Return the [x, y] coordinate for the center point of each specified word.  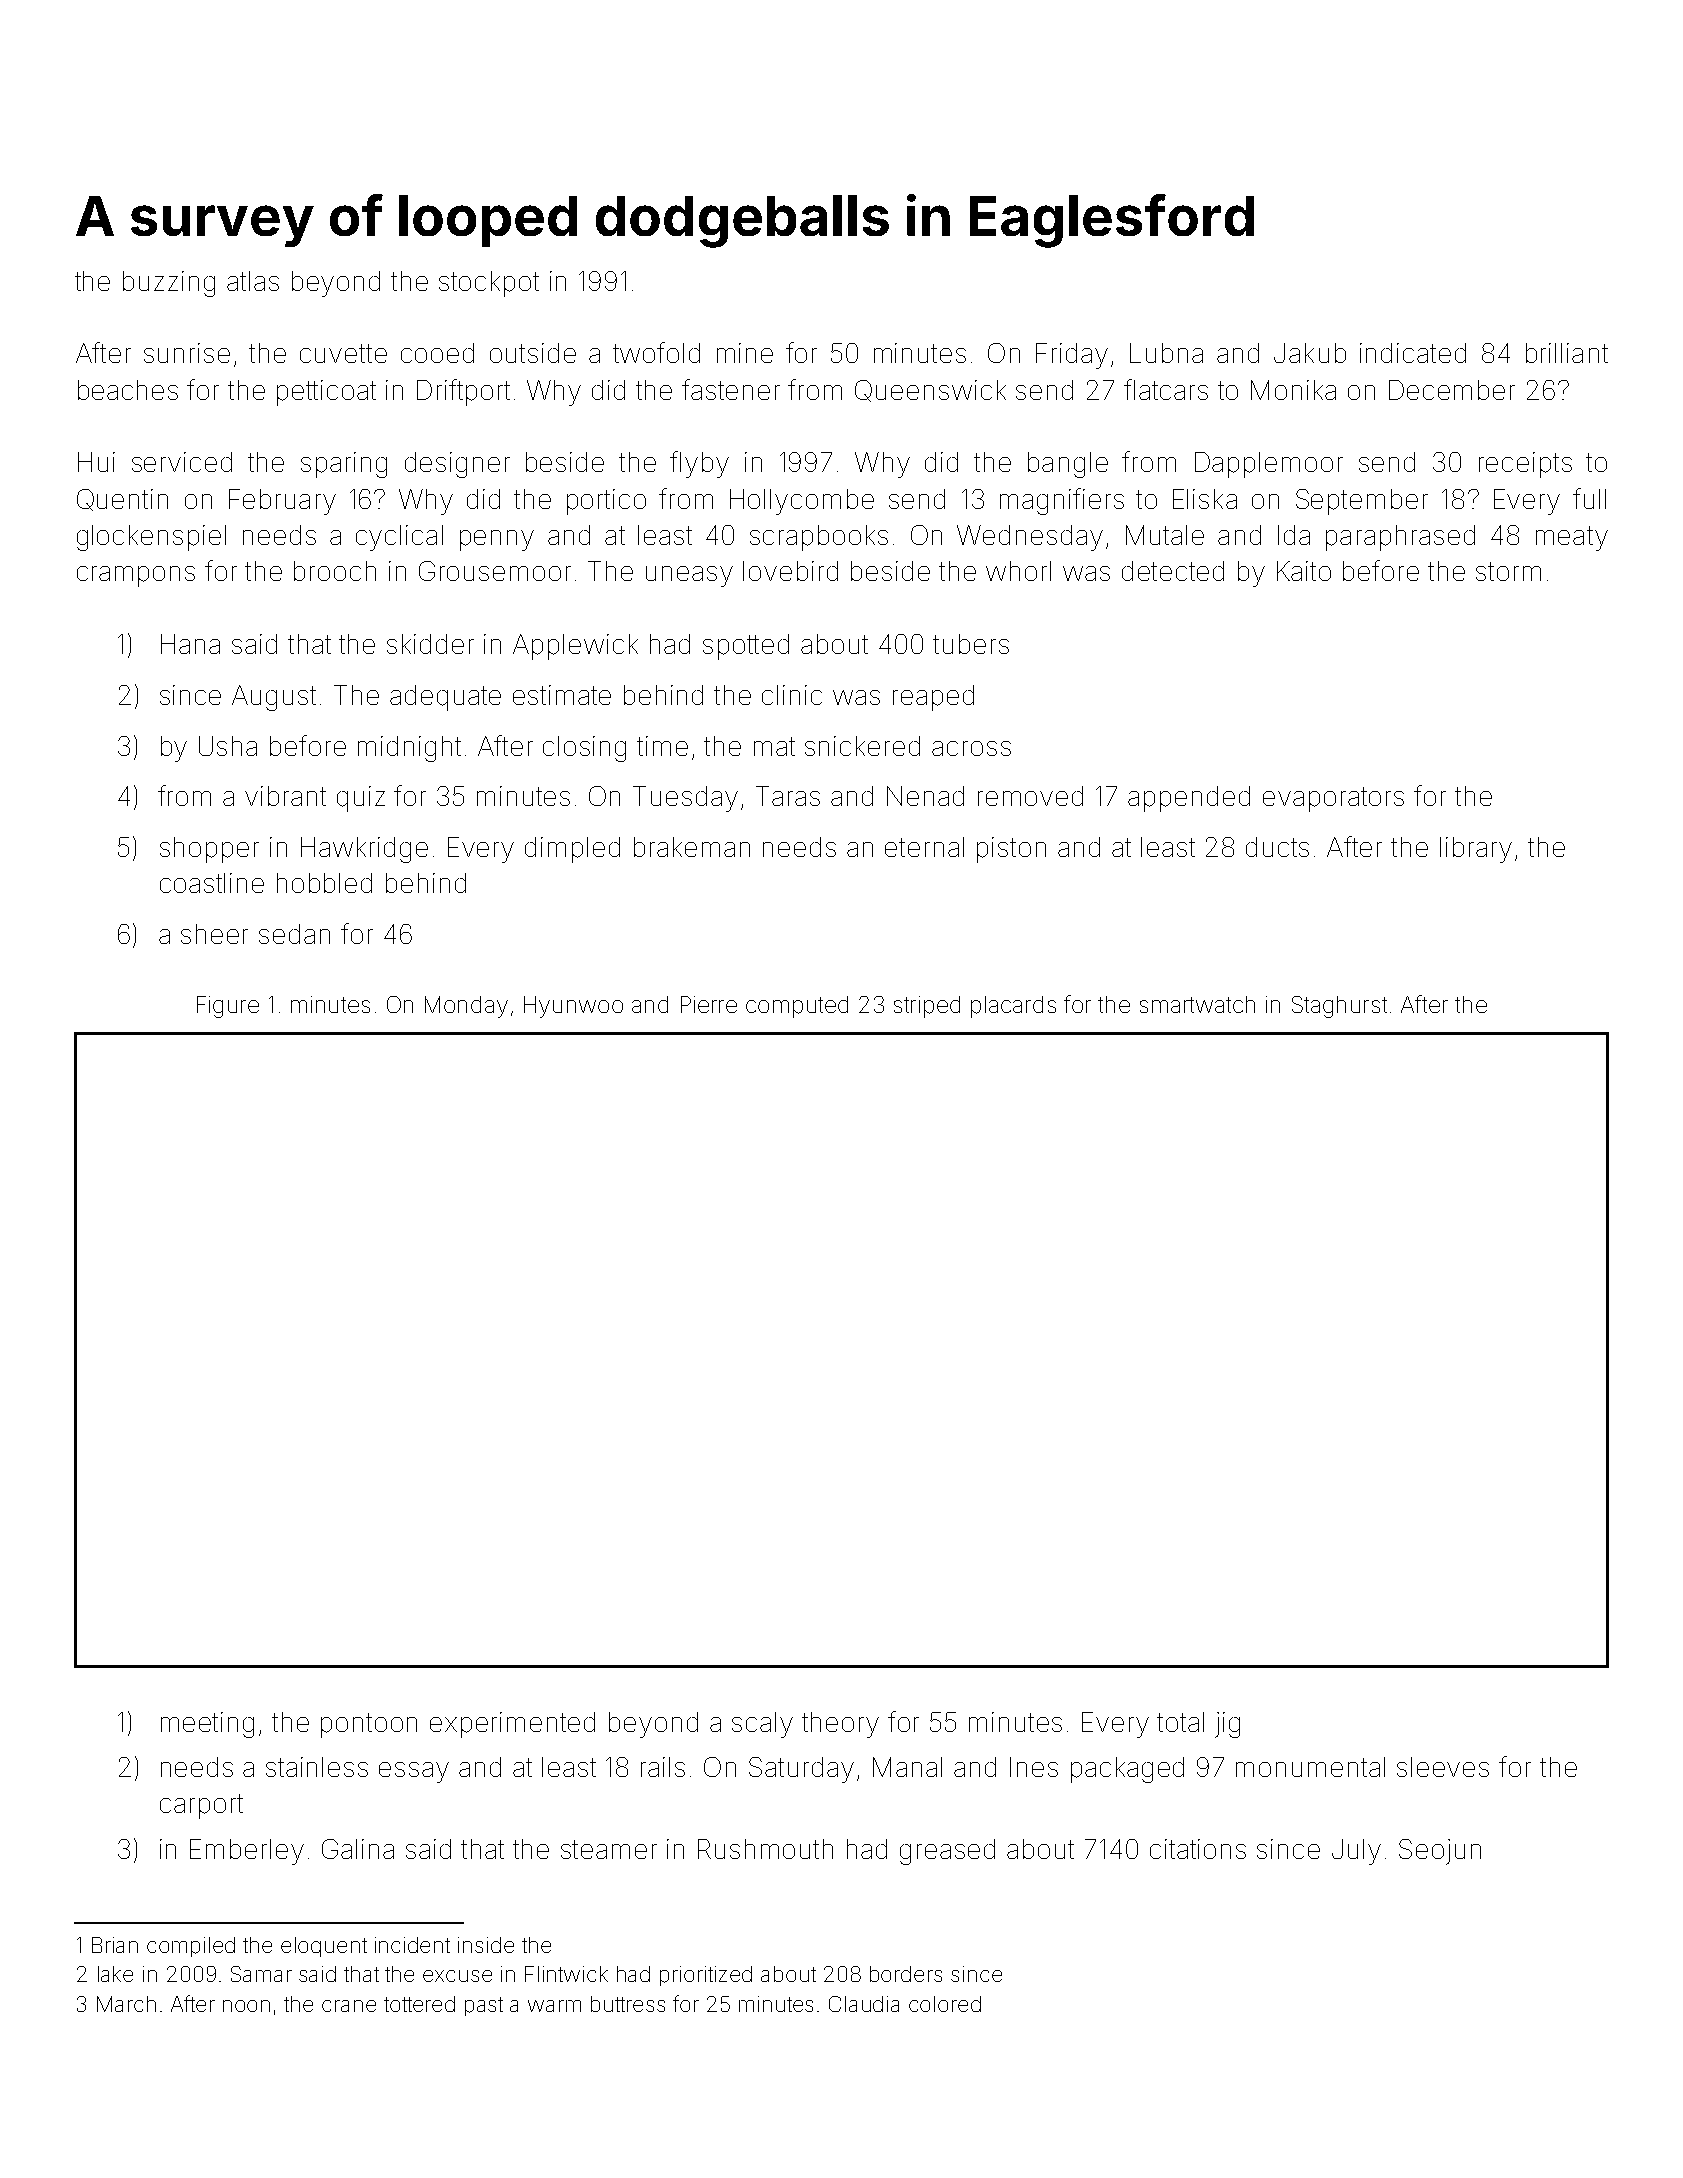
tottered [419, 2004]
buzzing [169, 284]
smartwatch [1197, 1004]
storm [1508, 571]
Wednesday [1030, 538]
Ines [1034, 1767]
